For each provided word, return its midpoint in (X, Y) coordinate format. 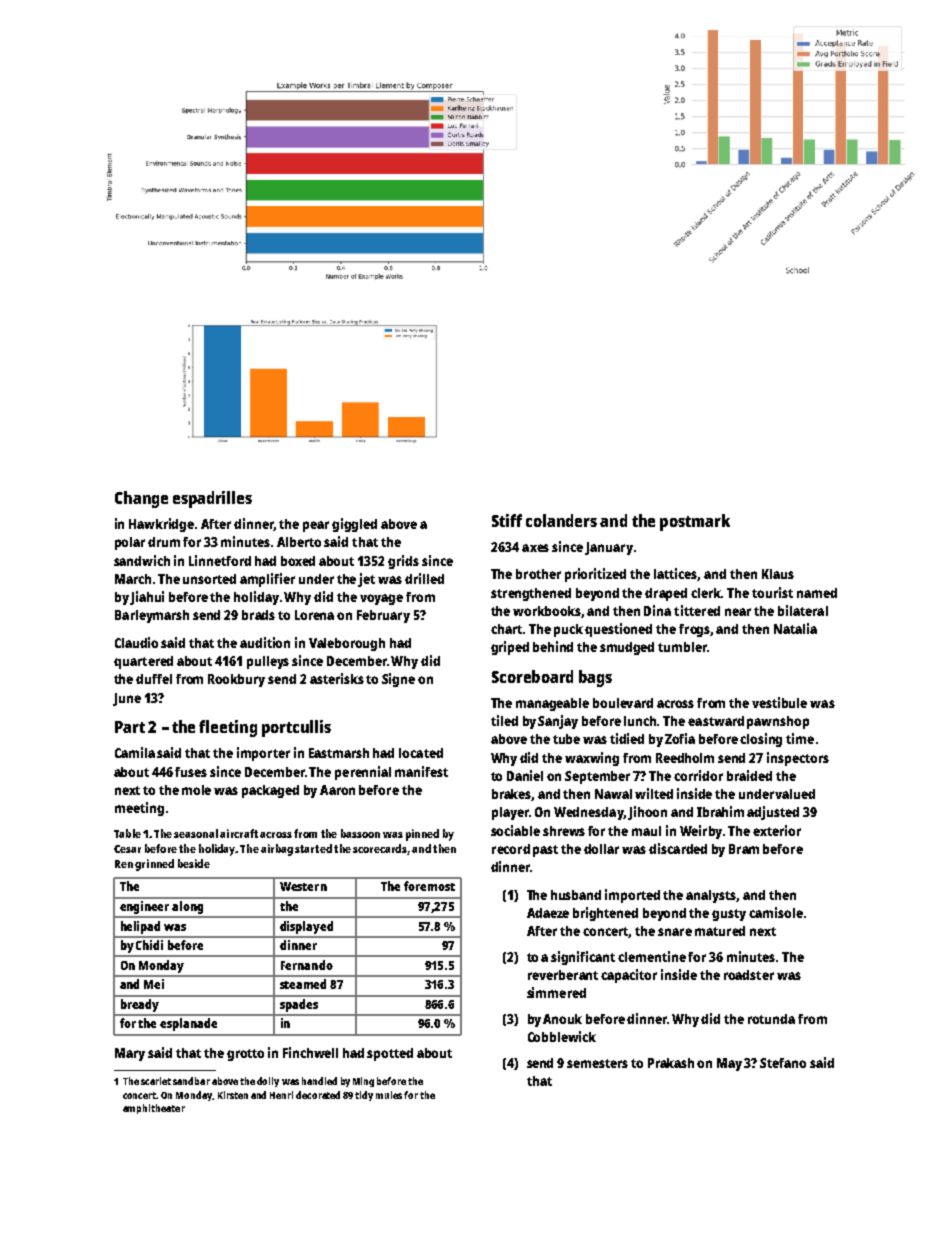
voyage (381, 599)
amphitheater (154, 1109)
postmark (695, 522)
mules (389, 1095)
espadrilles (212, 499)
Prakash (671, 1063)
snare (675, 932)
